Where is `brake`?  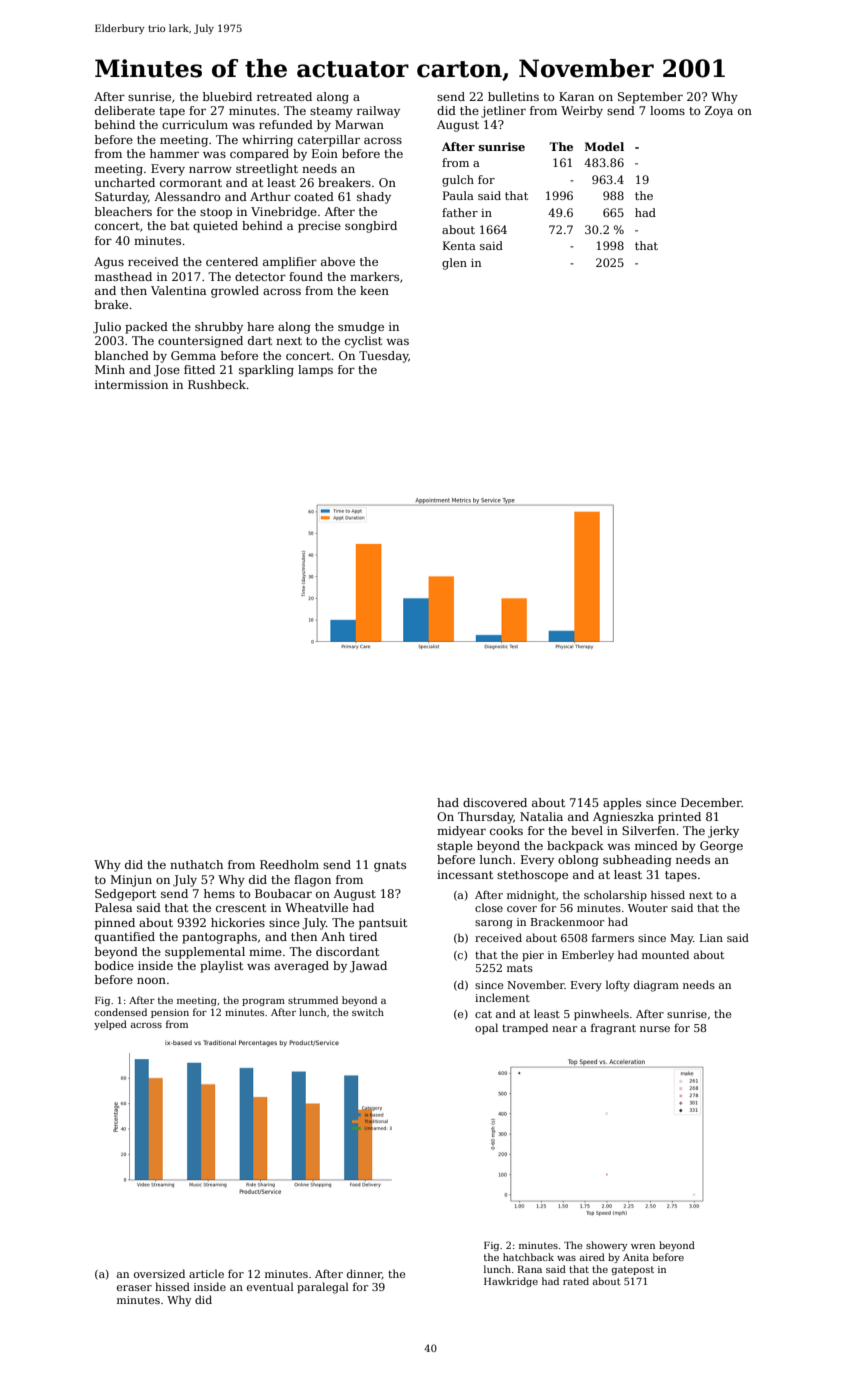
brake is located at coordinates (111, 304).
